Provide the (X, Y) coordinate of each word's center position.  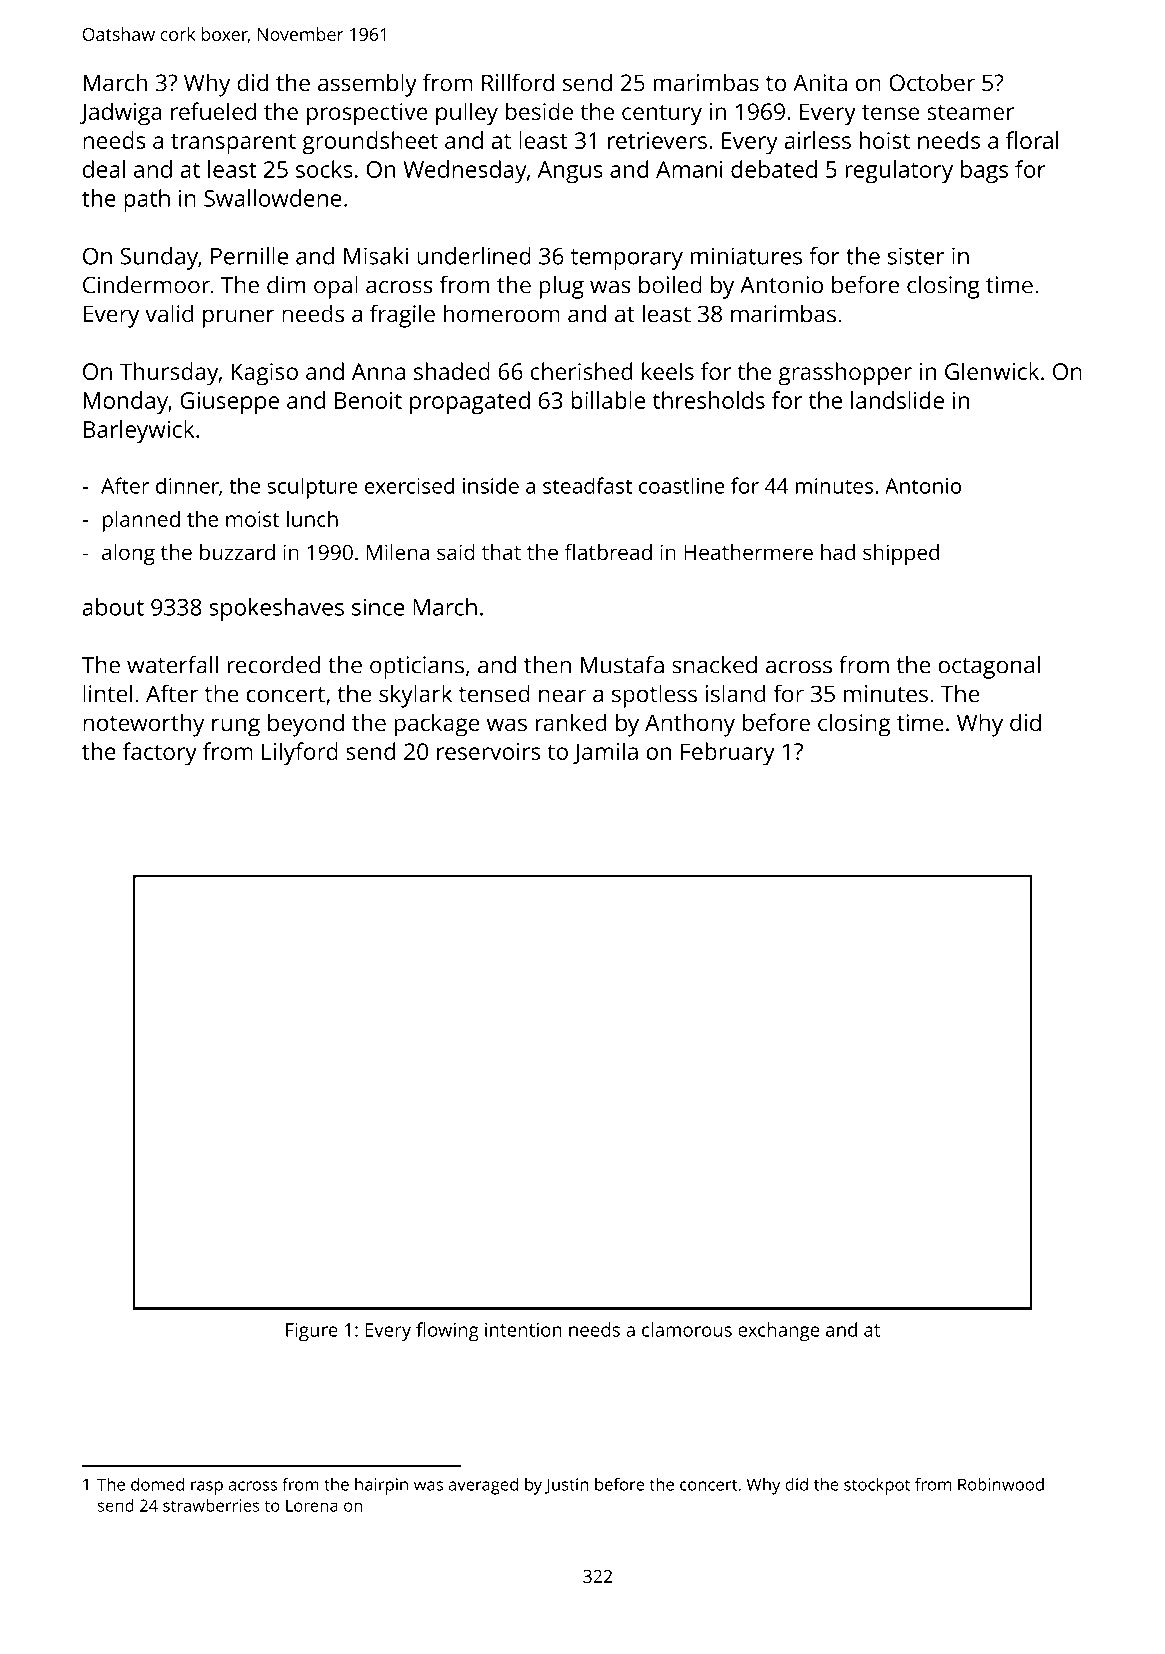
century (662, 115)
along (128, 554)
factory (160, 754)
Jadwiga (121, 114)
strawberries (211, 1505)
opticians (417, 667)
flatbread (608, 551)
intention (523, 1330)
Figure (312, 1332)
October (932, 82)
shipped (901, 554)
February (728, 754)
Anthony (690, 725)
